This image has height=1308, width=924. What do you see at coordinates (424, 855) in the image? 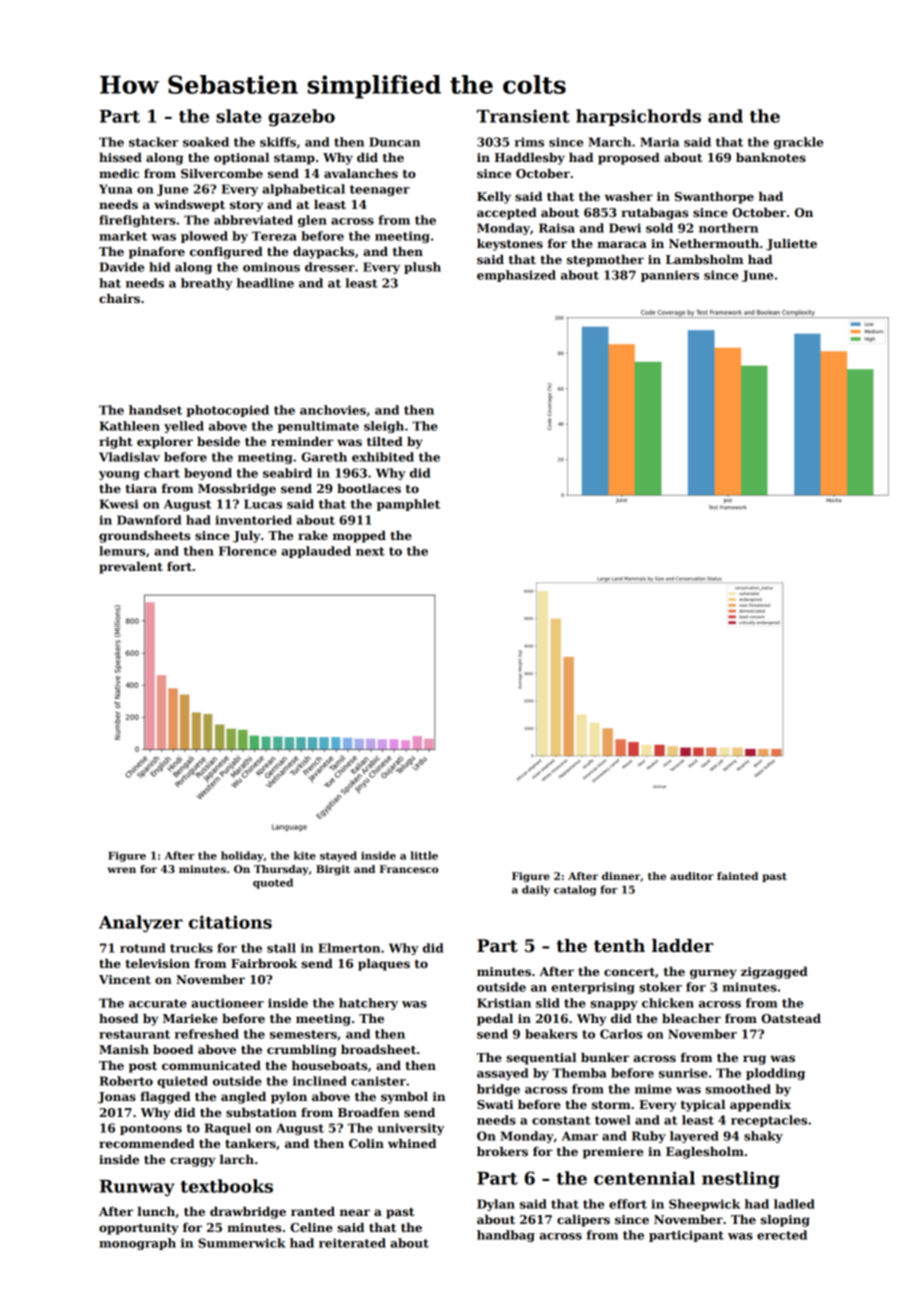
I see `little` at bounding box center [424, 855].
